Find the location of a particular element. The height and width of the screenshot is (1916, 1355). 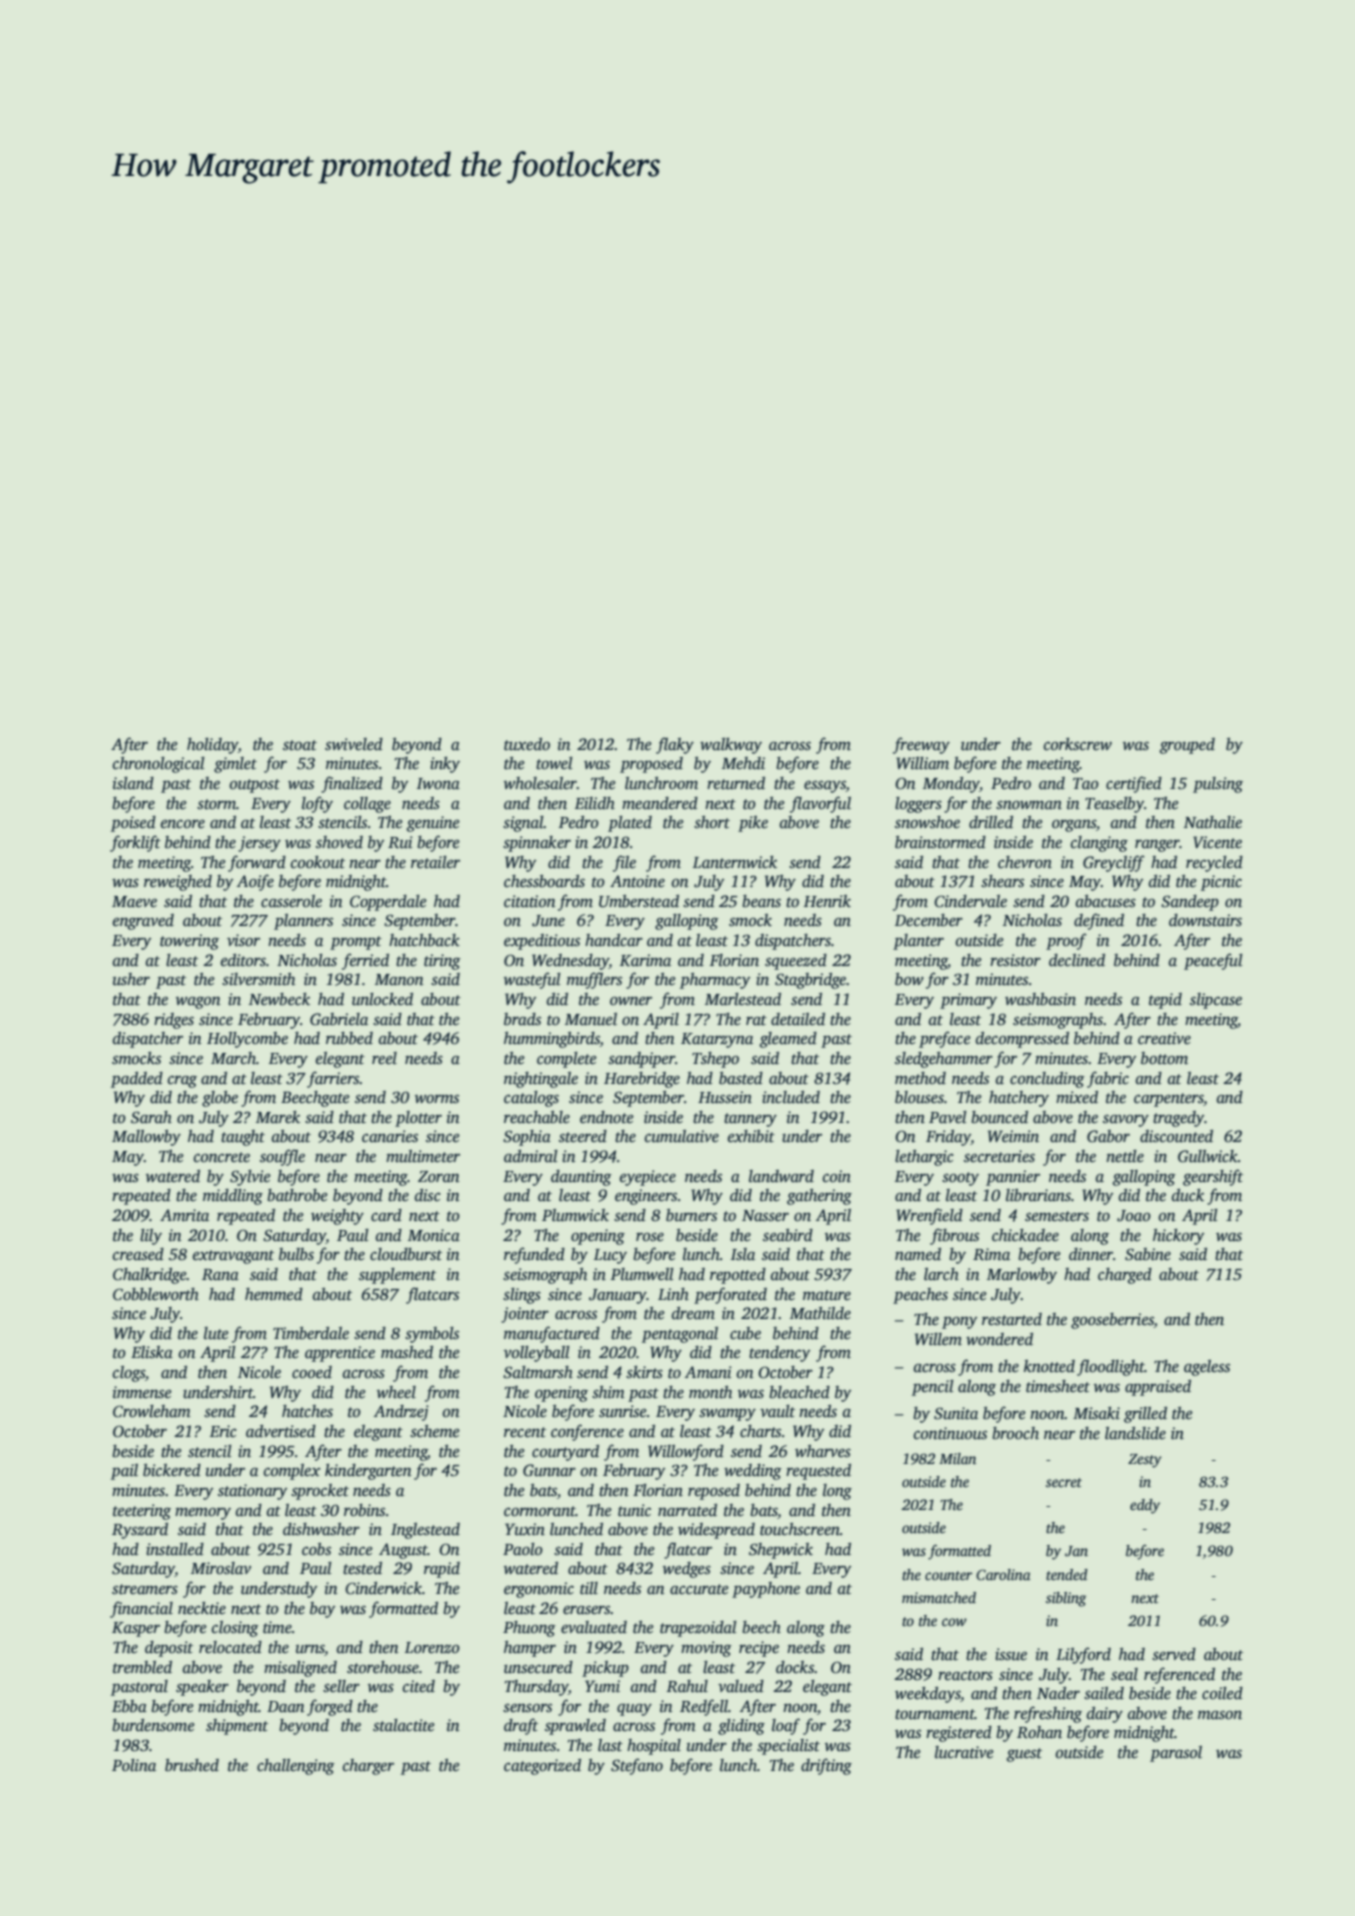

gooseberries is located at coordinates (1112, 1321).
